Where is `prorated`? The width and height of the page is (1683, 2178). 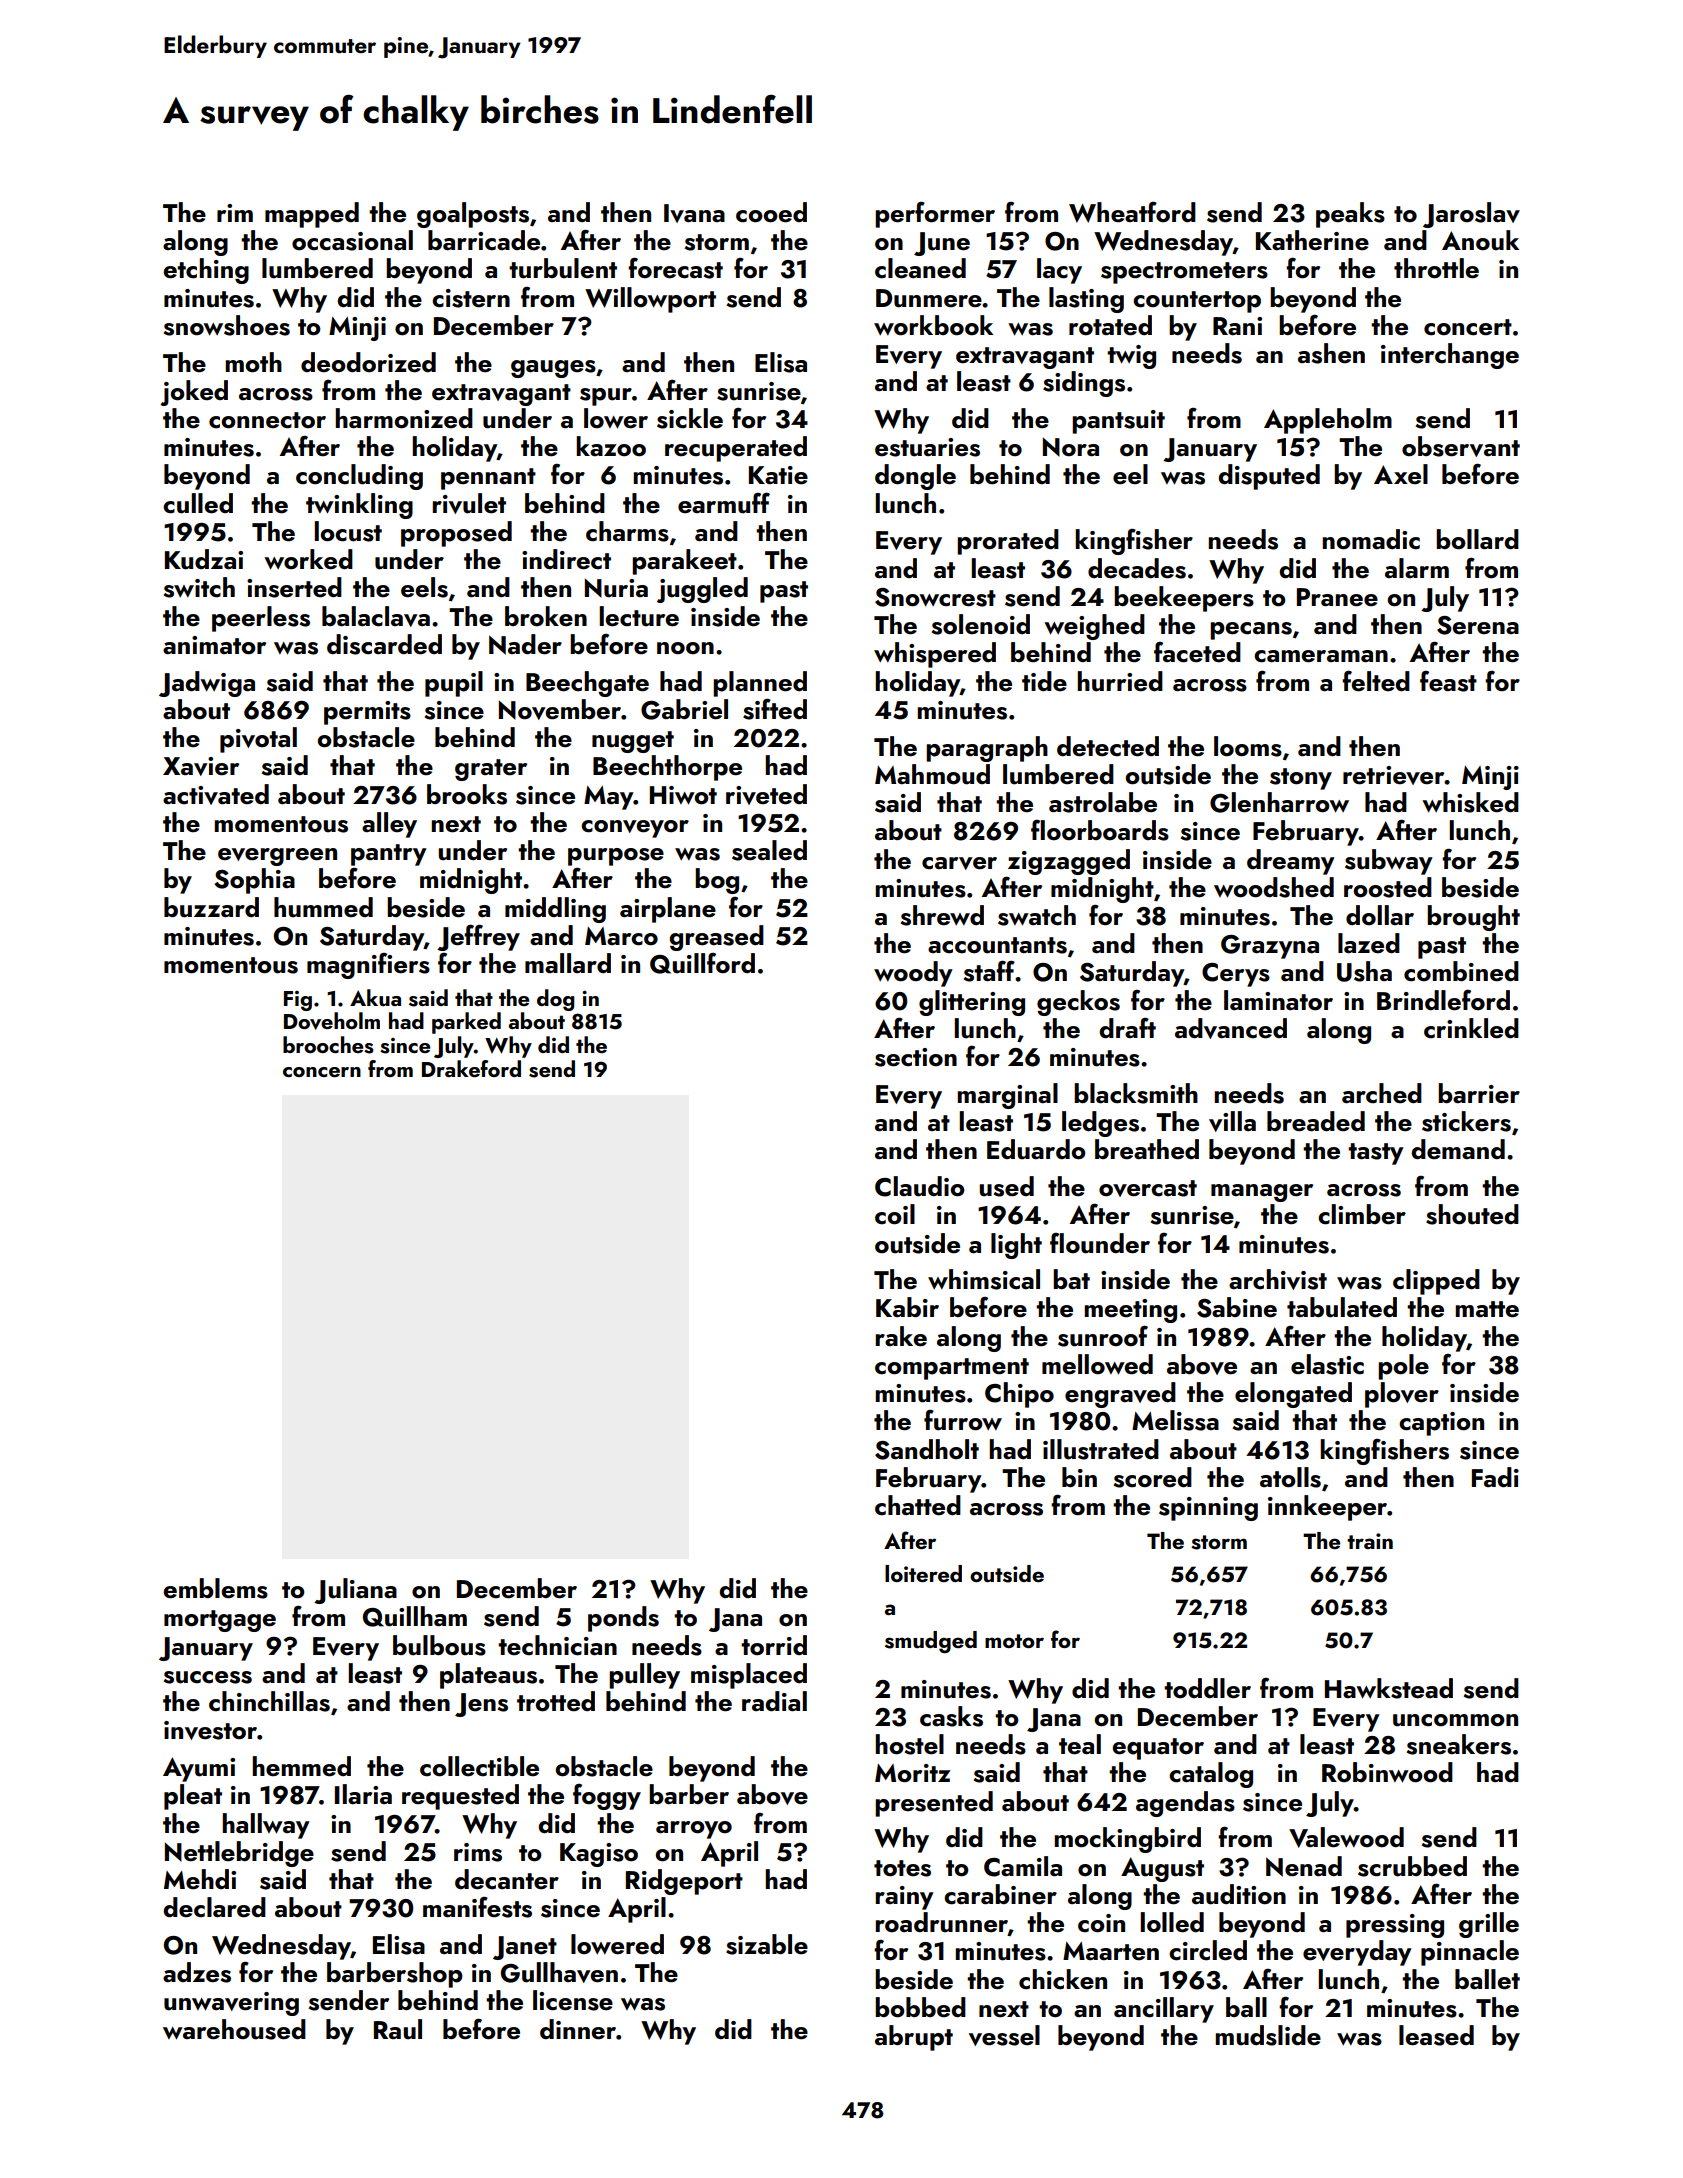 prorated is located at coordinates (1008, 542).
